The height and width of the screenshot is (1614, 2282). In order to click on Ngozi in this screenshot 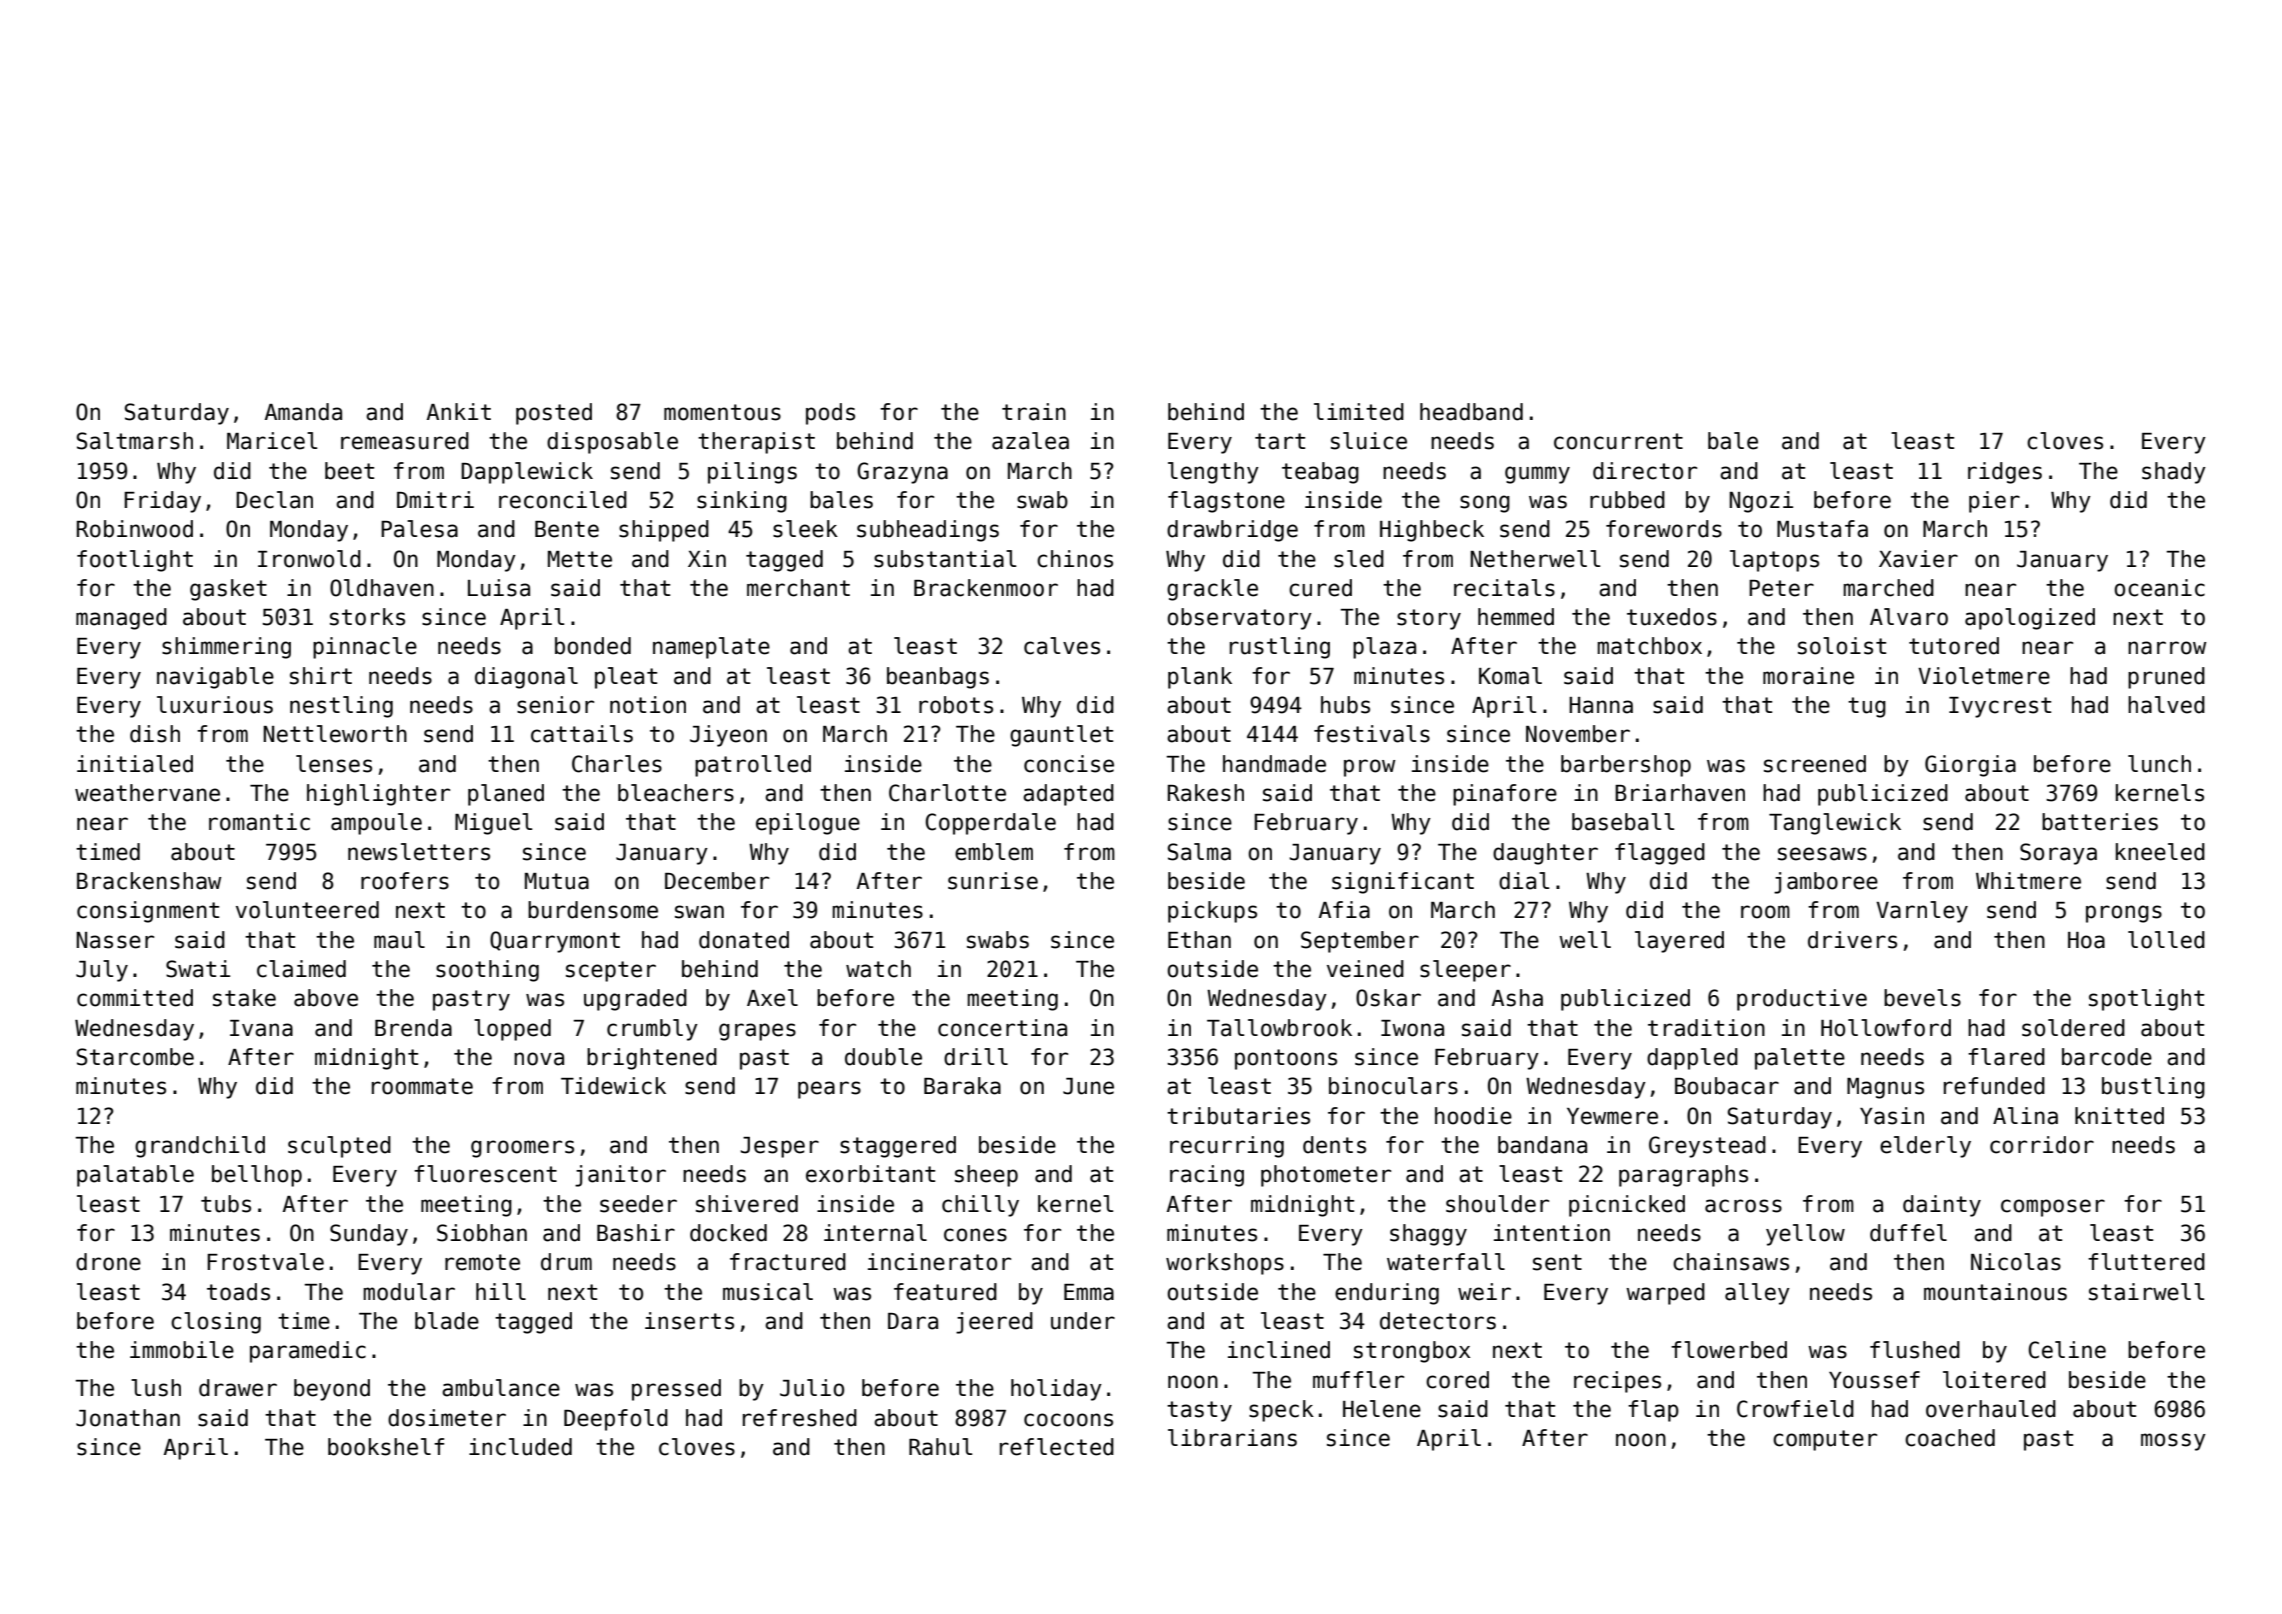, I will do `click(1761, 502)`.
